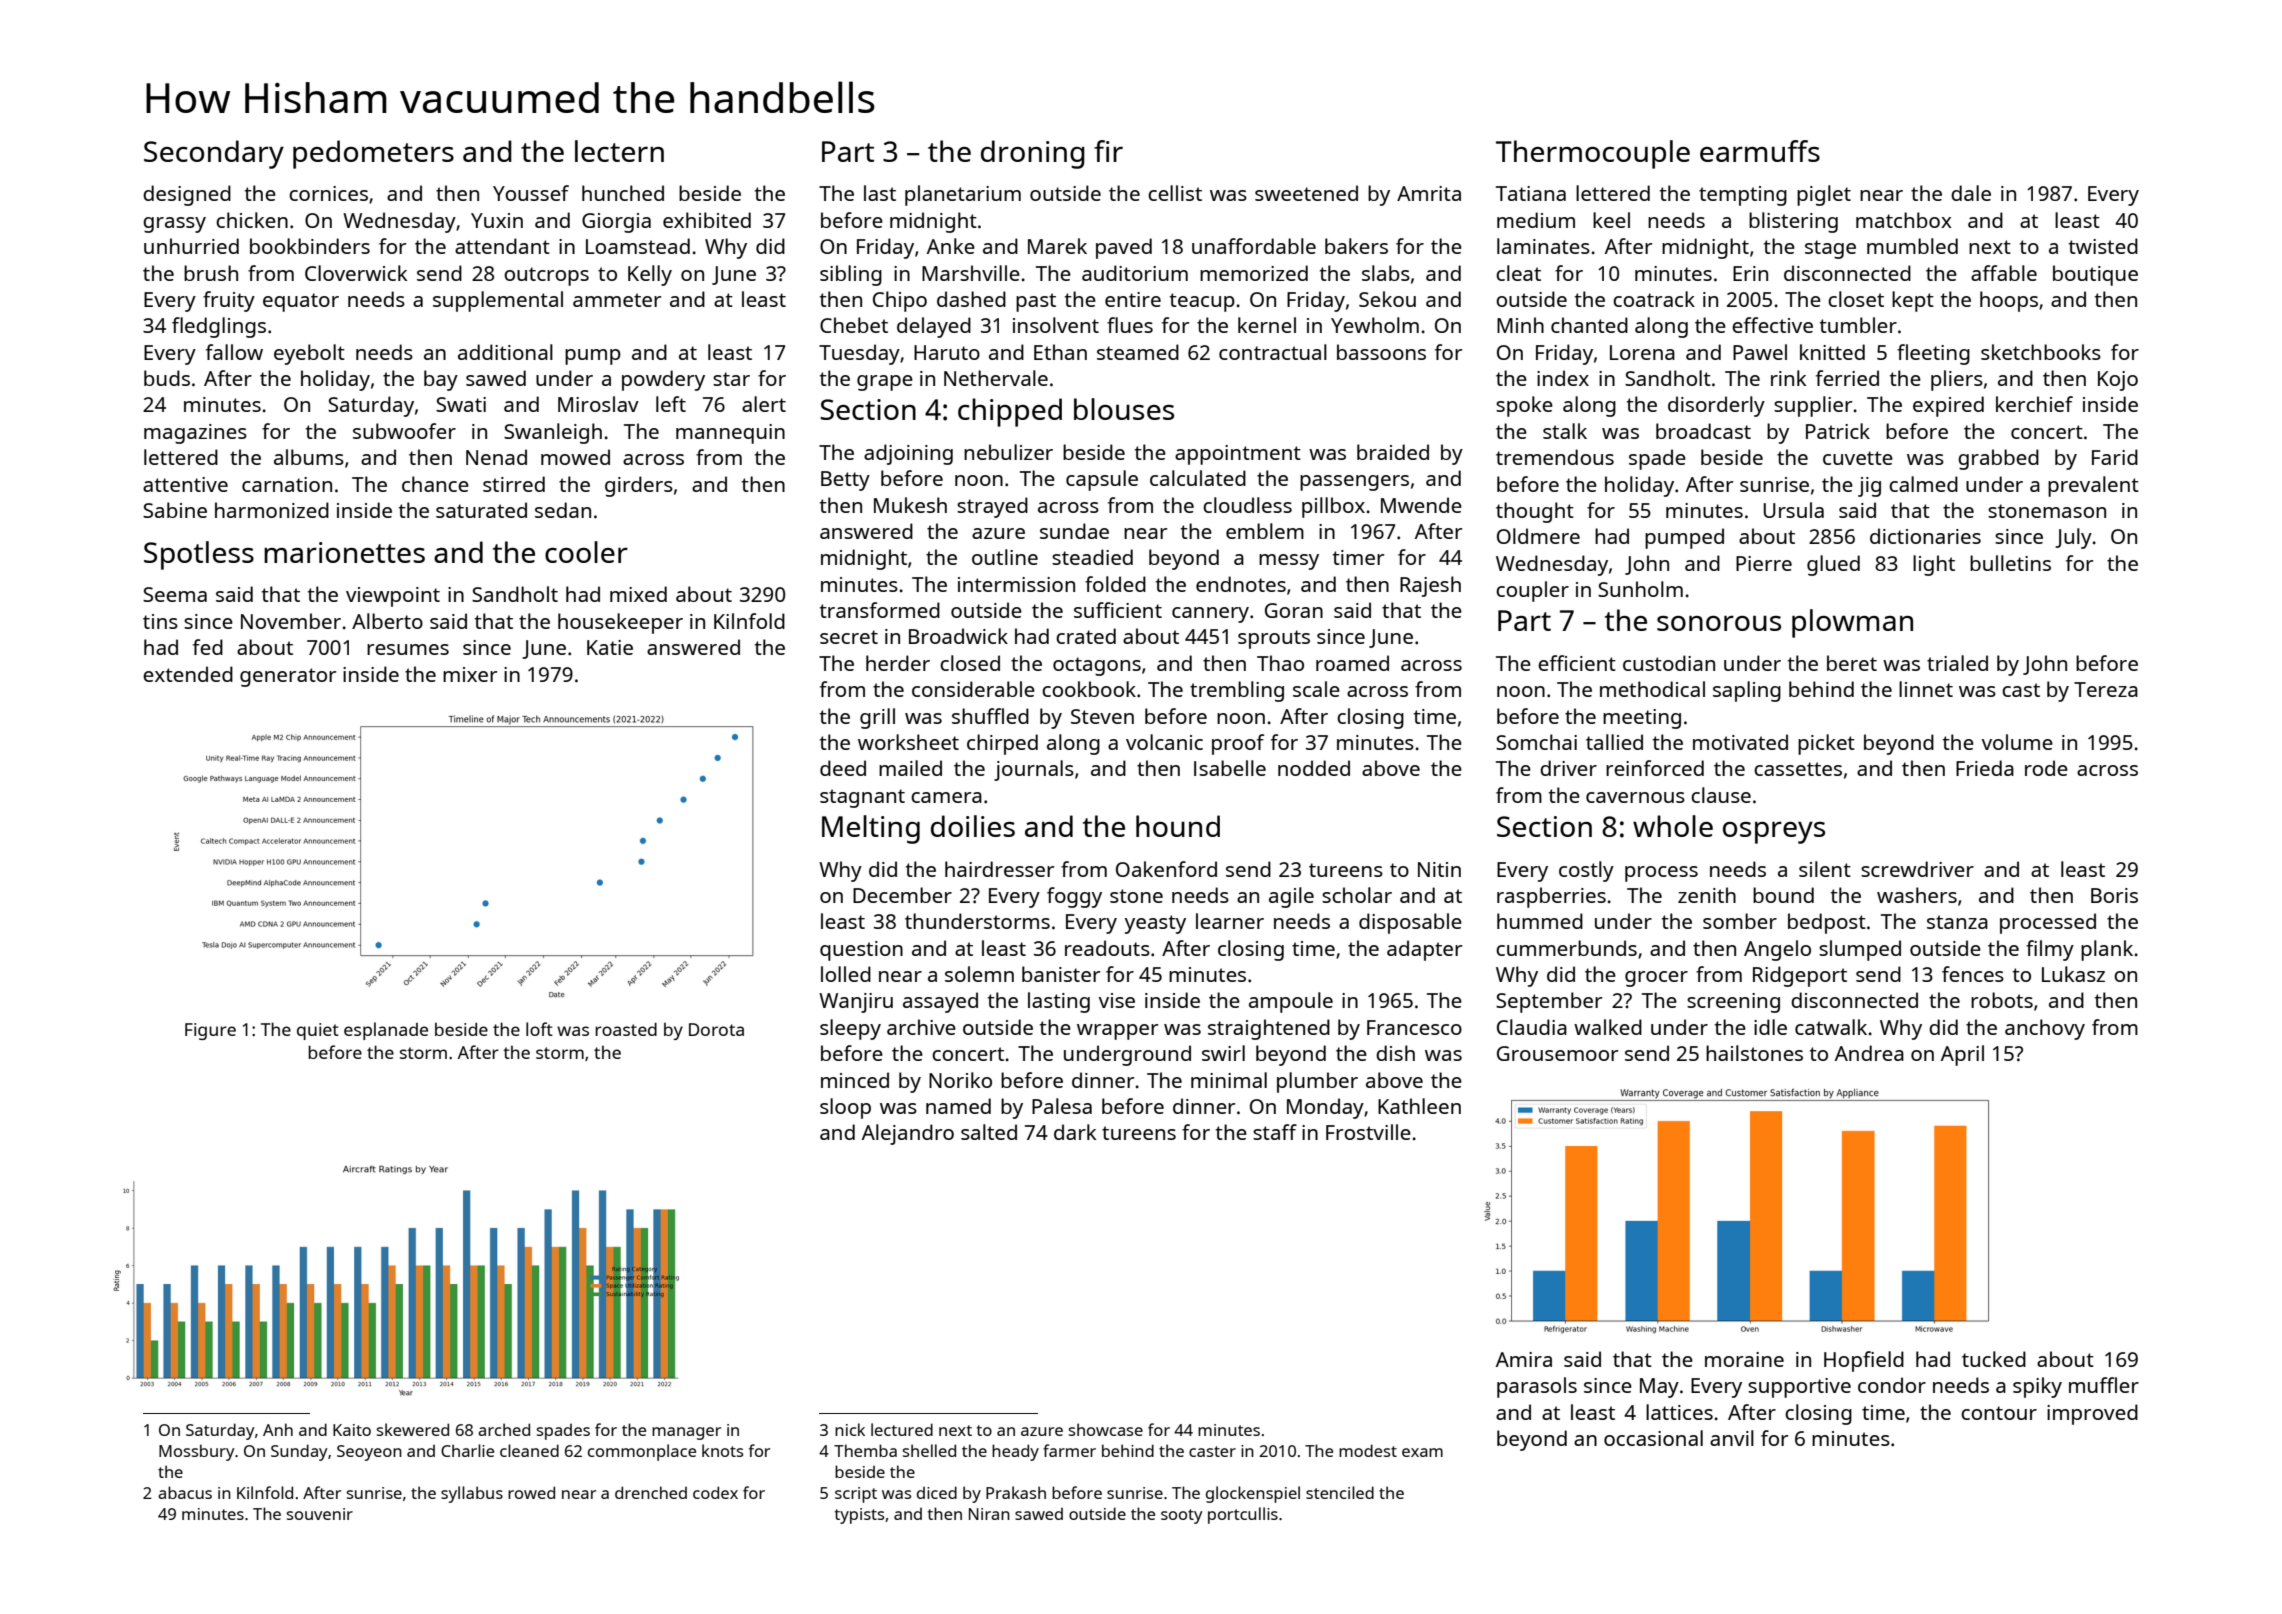  I want to click on drenched, so click(651, 1492).
